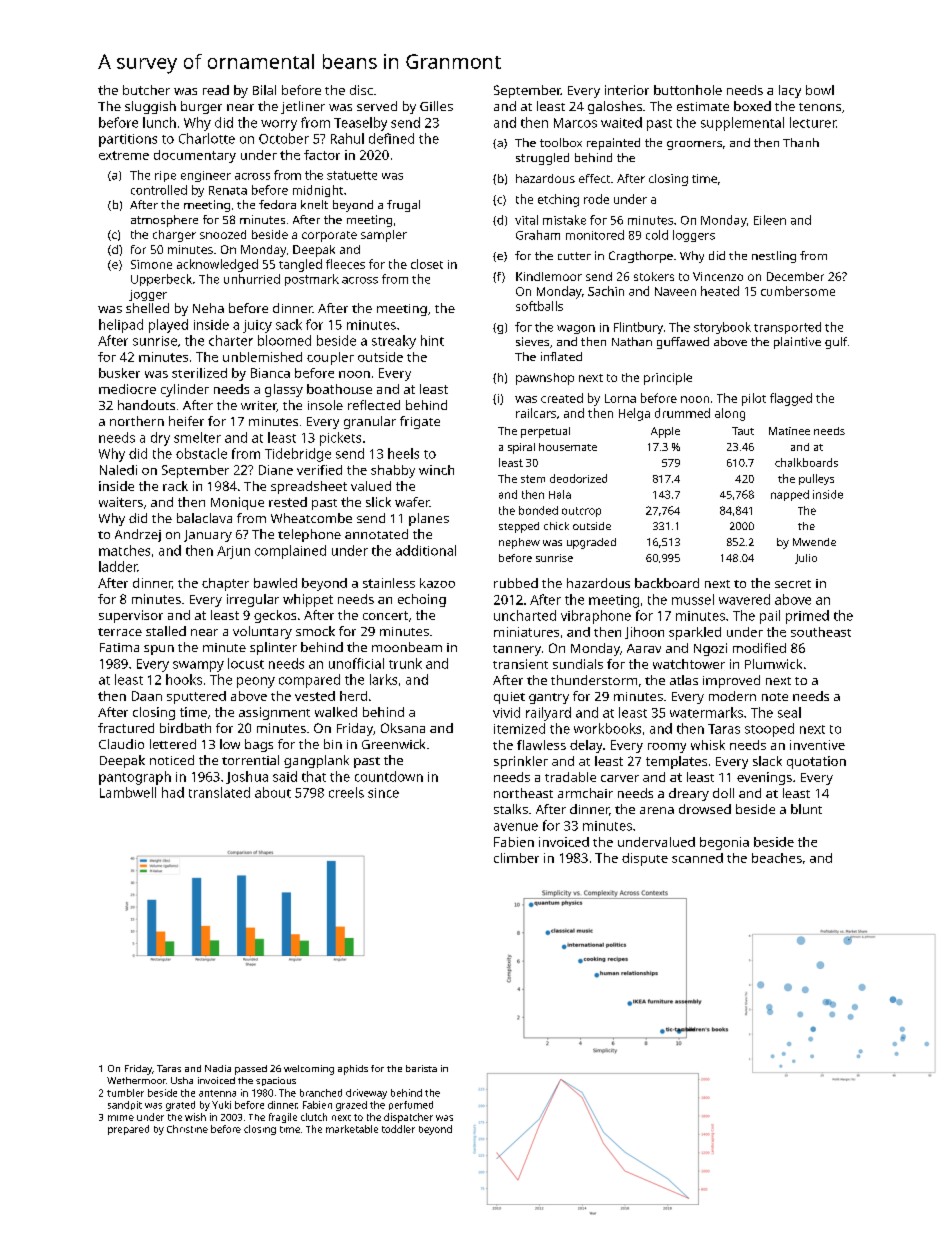  Describe the element at coordinates (697, 858) in the screenshot. I see `scanned` at that location.
